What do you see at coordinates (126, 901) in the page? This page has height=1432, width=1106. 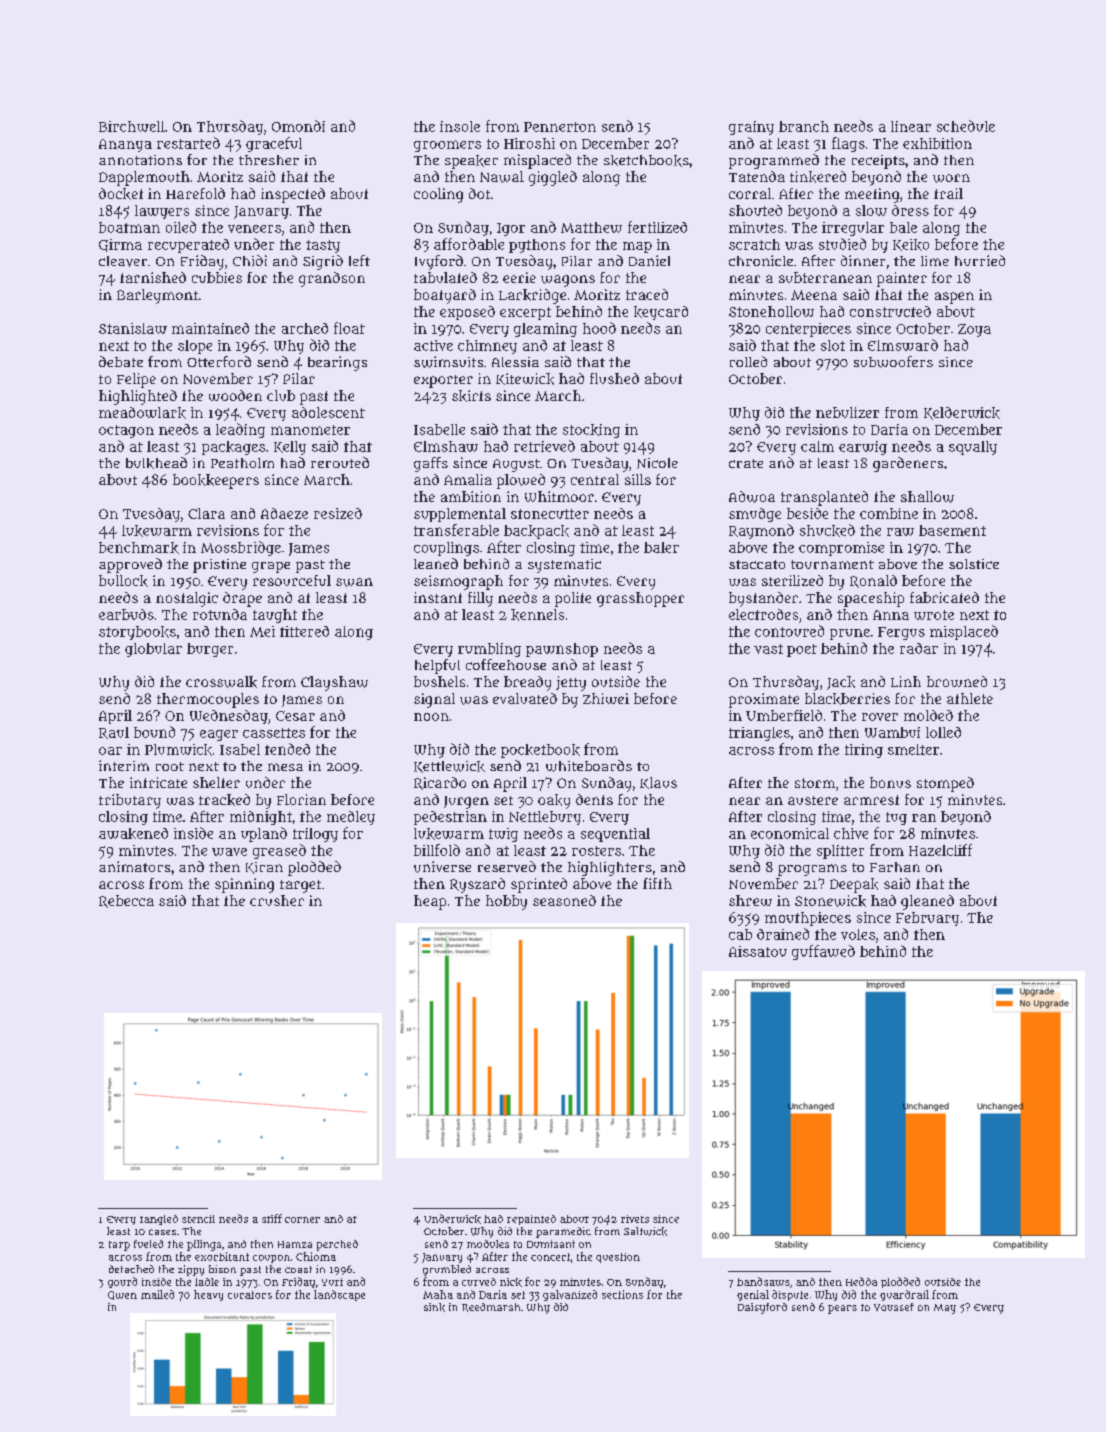 I see `Rebecca` at bounding box center [126, 901].
